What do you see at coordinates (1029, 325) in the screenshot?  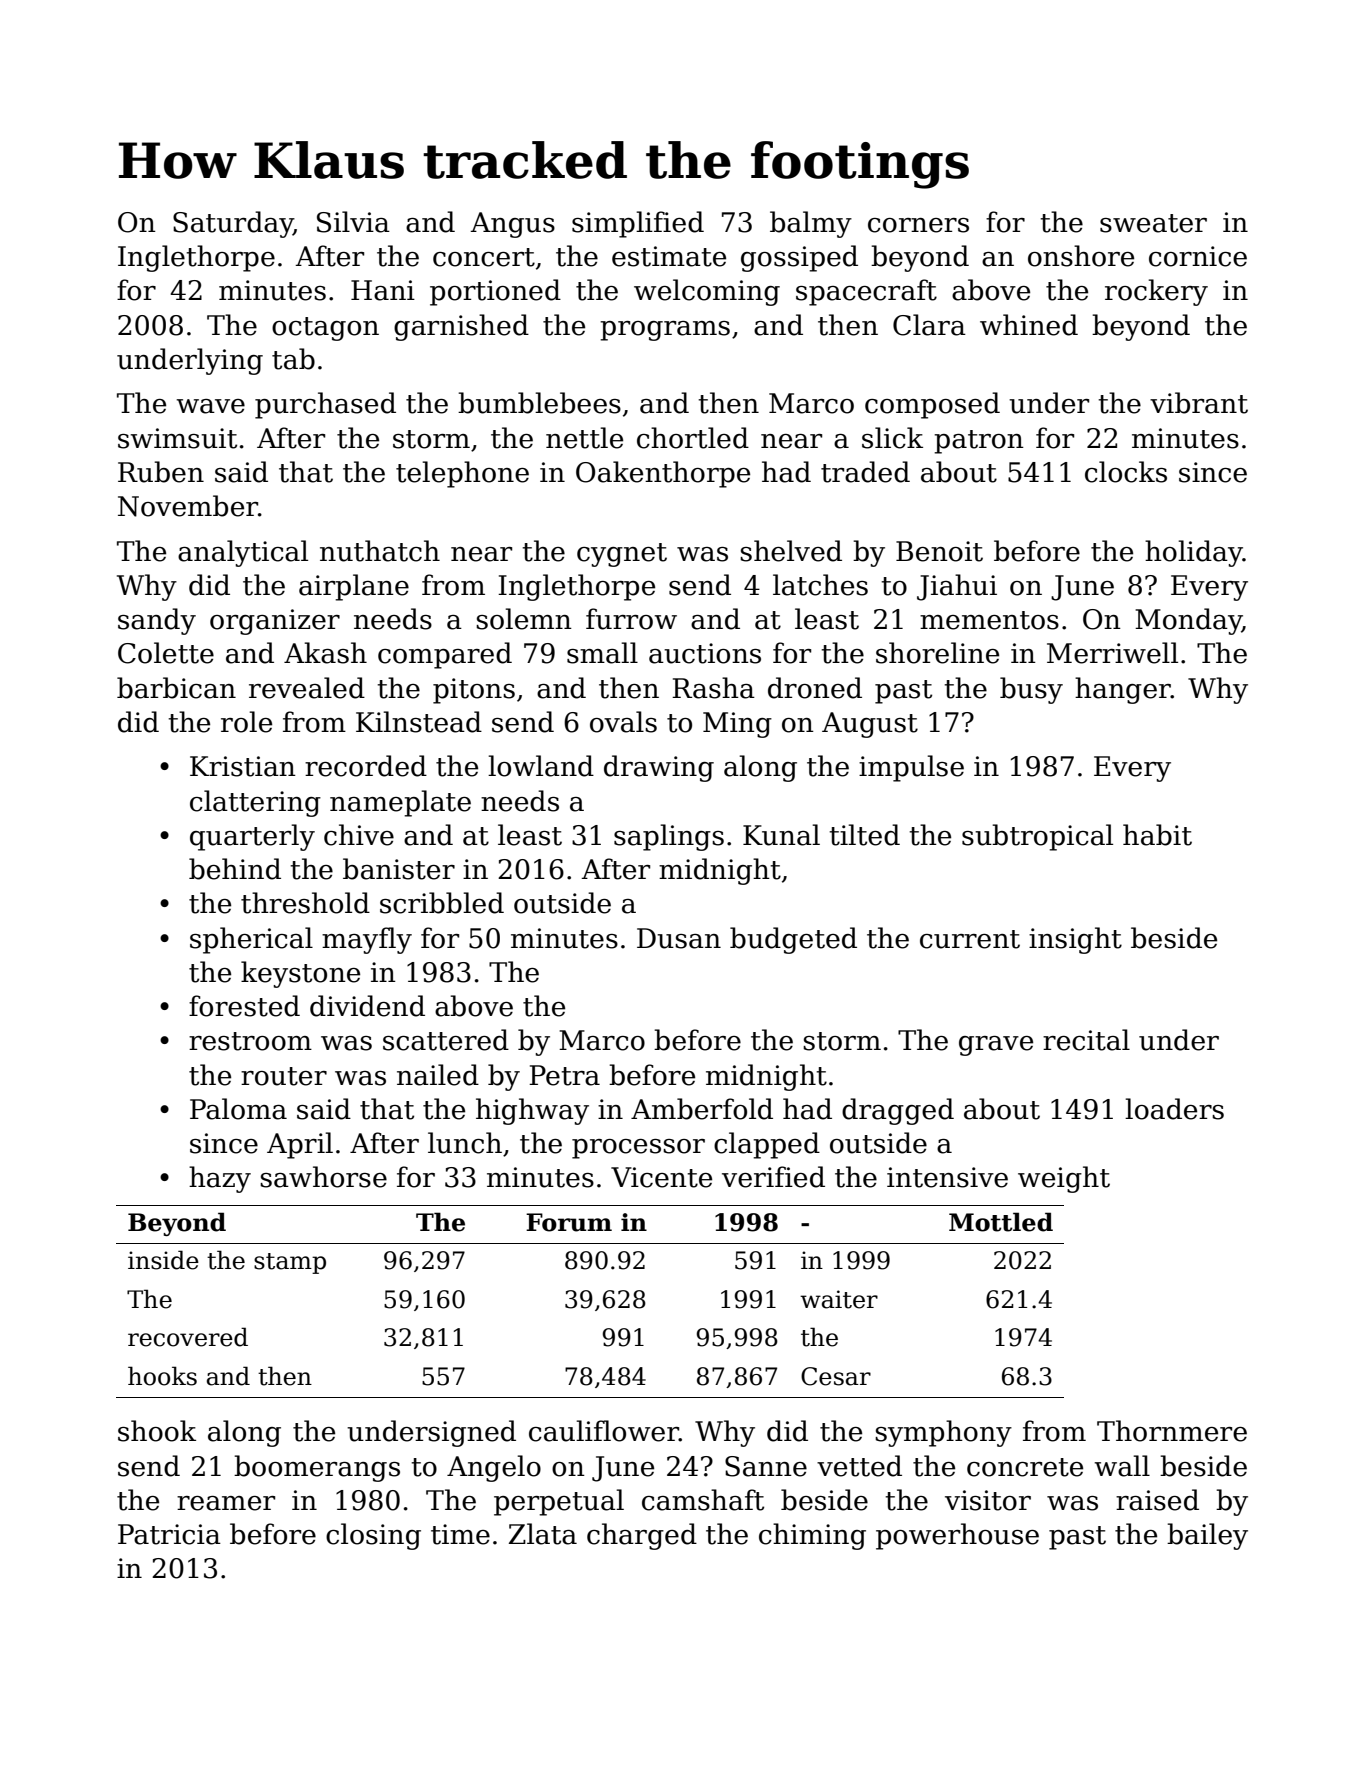 I see `whined` at bounding box center [1029, 325].
